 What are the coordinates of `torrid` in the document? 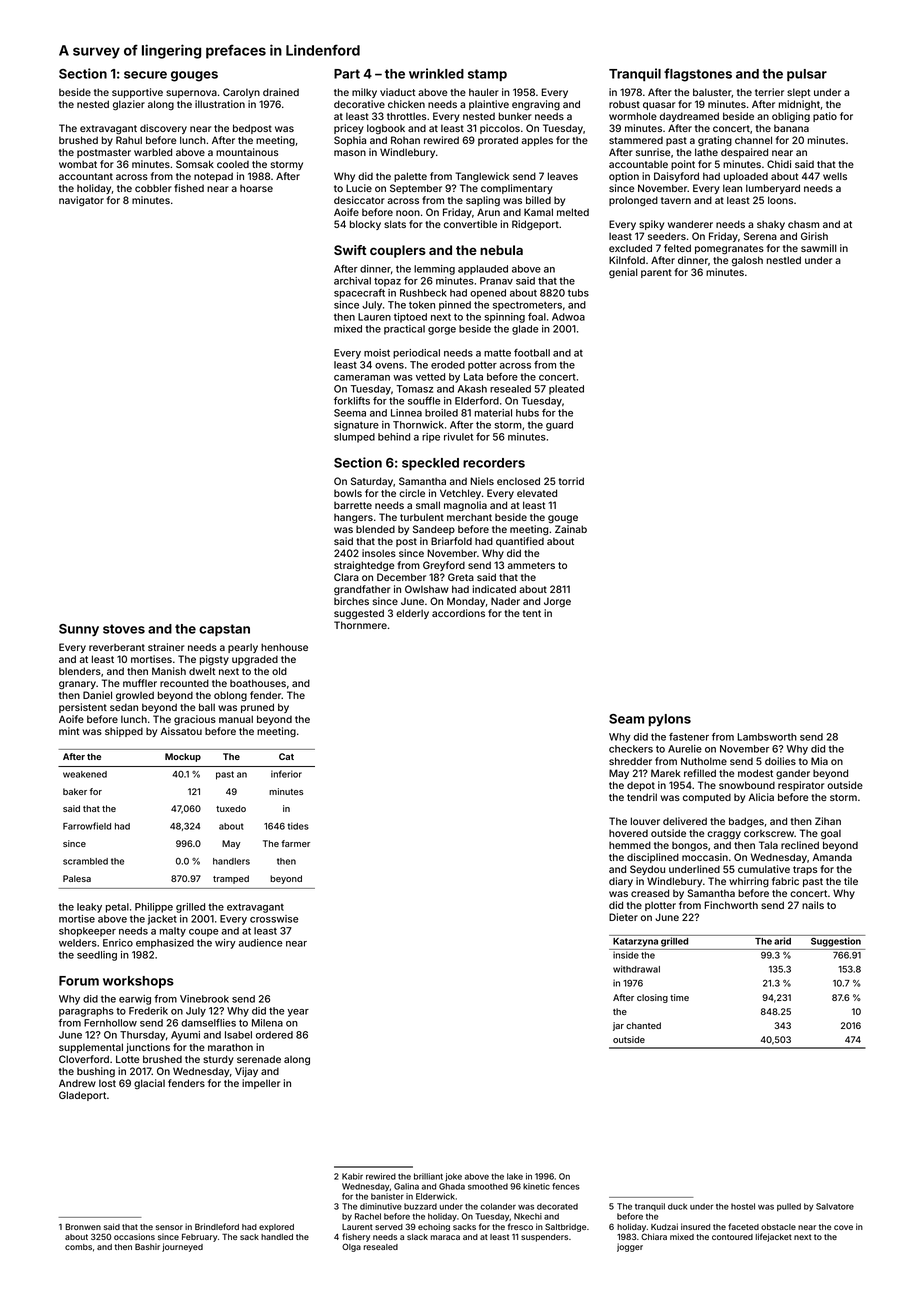 It's located at (571, 481).
